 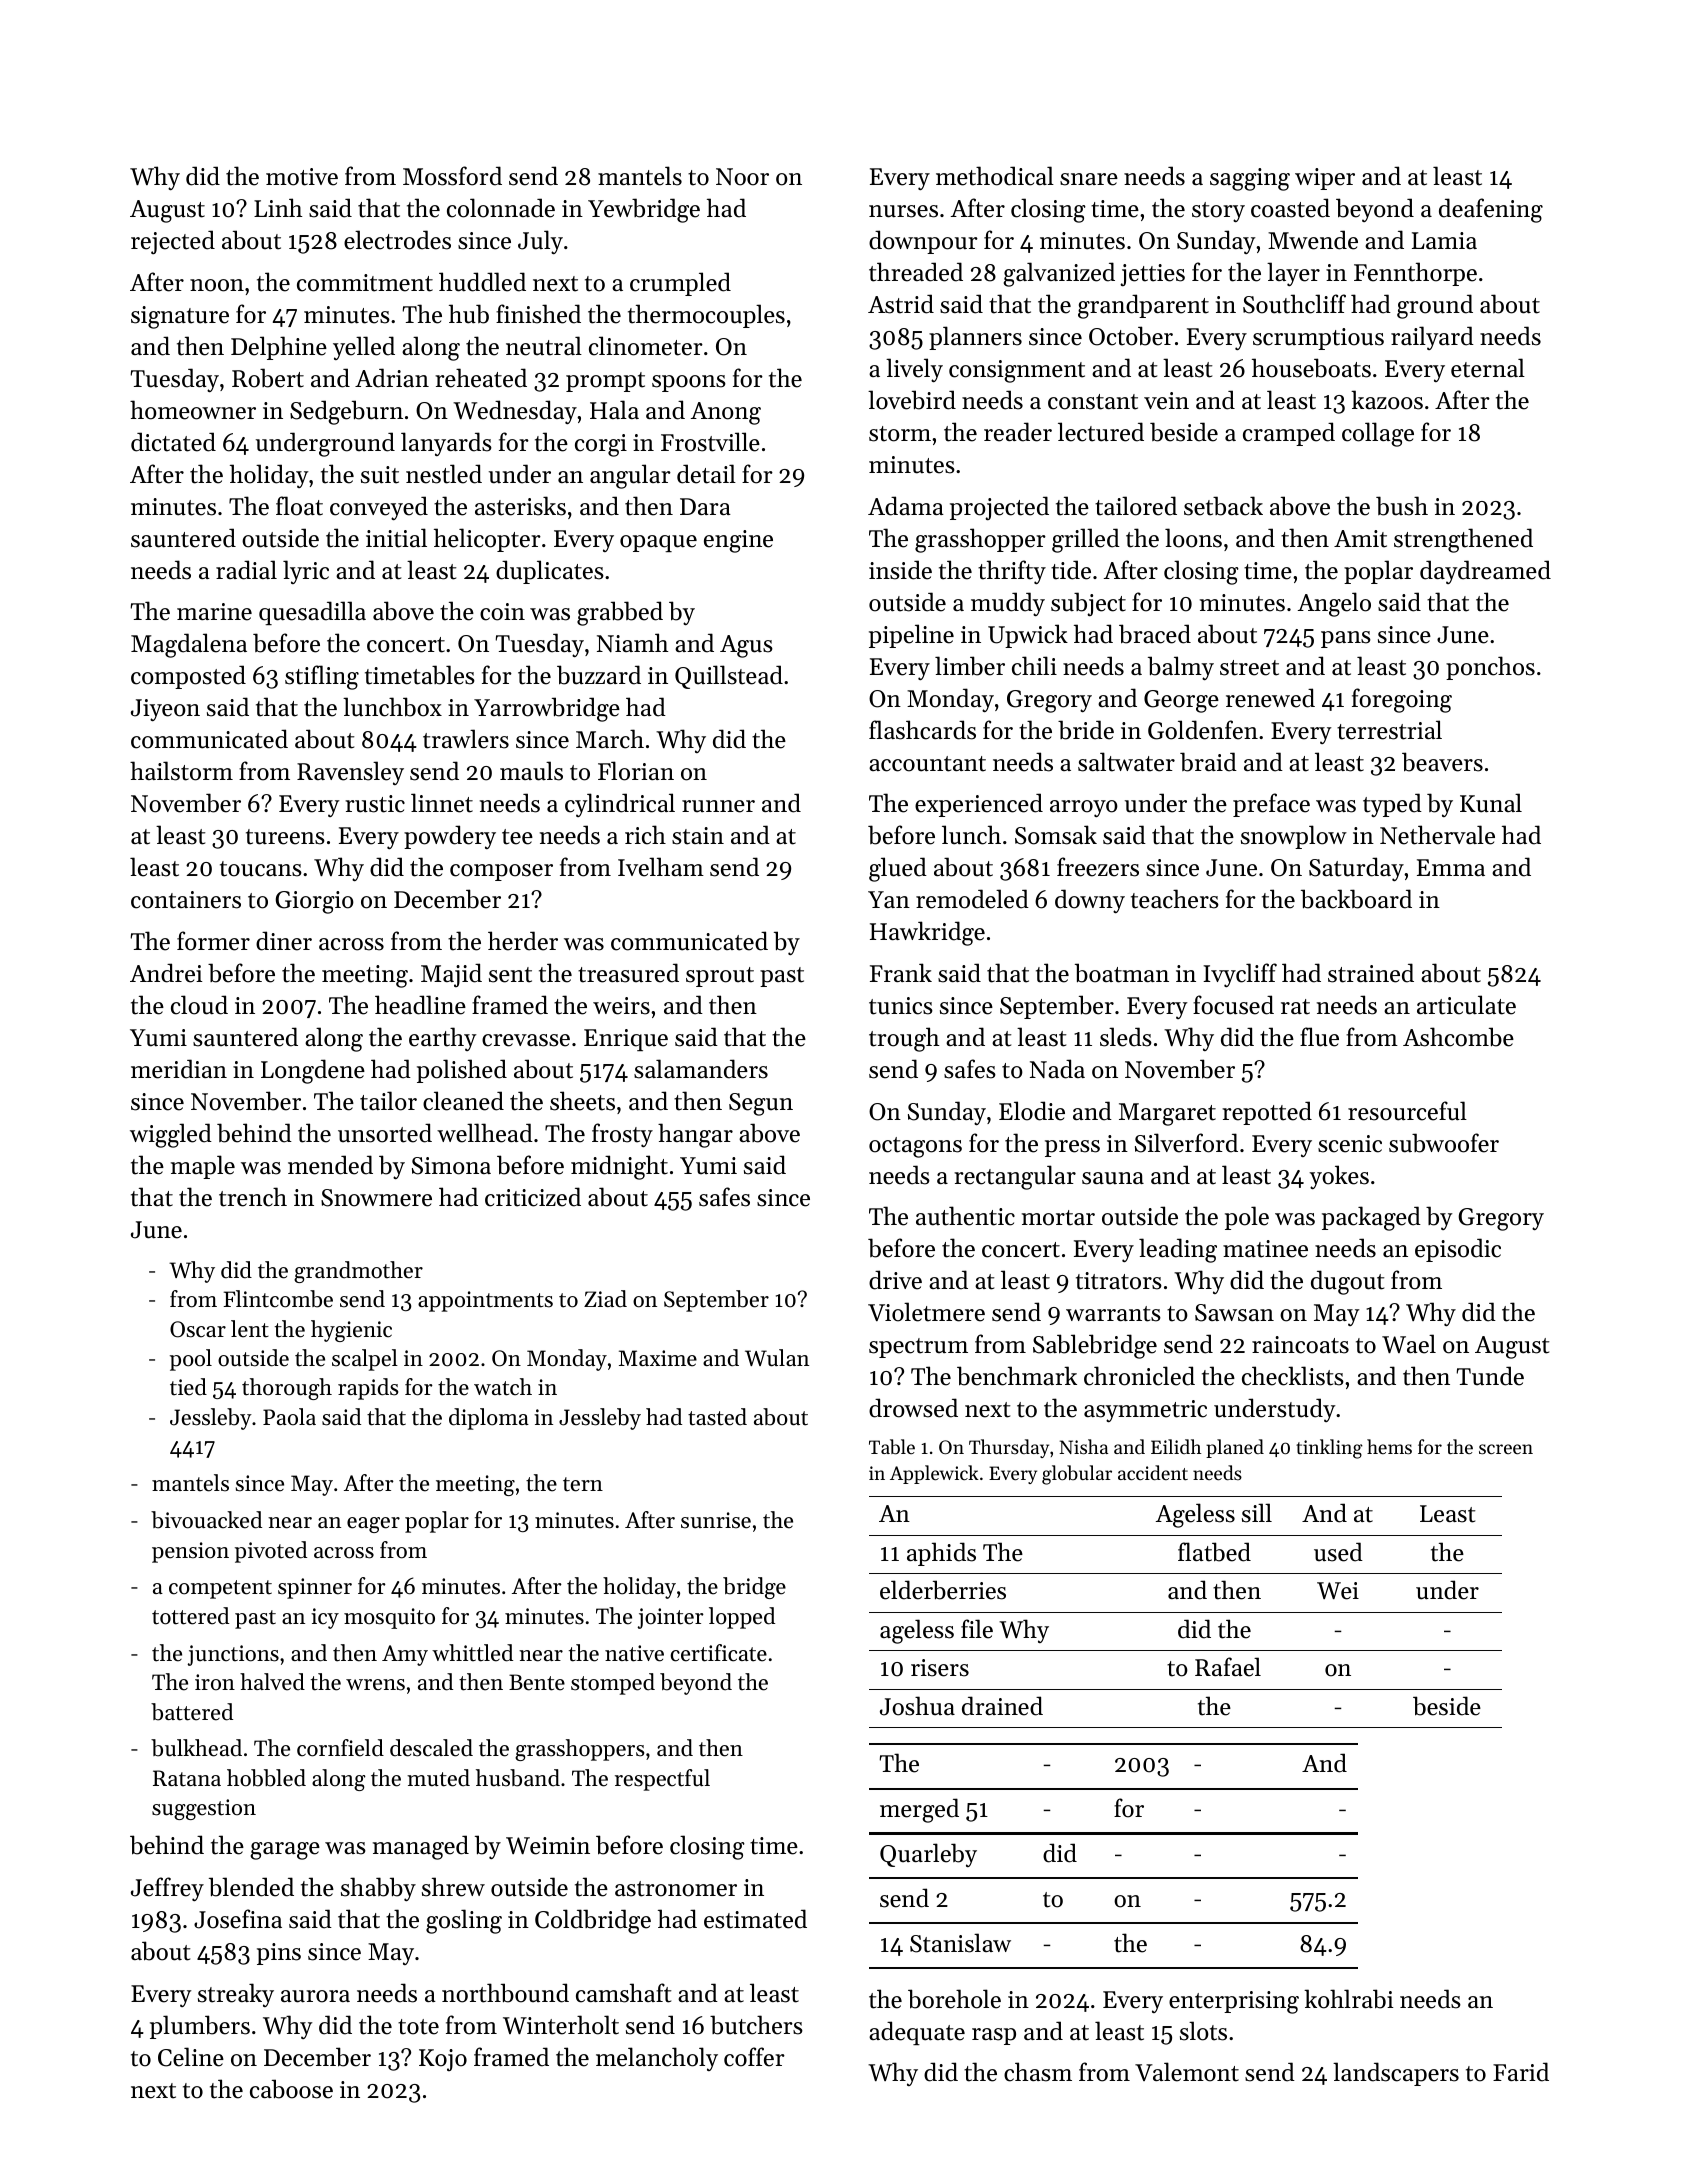 I want to click on pool, so click(x=191, y=1360).
